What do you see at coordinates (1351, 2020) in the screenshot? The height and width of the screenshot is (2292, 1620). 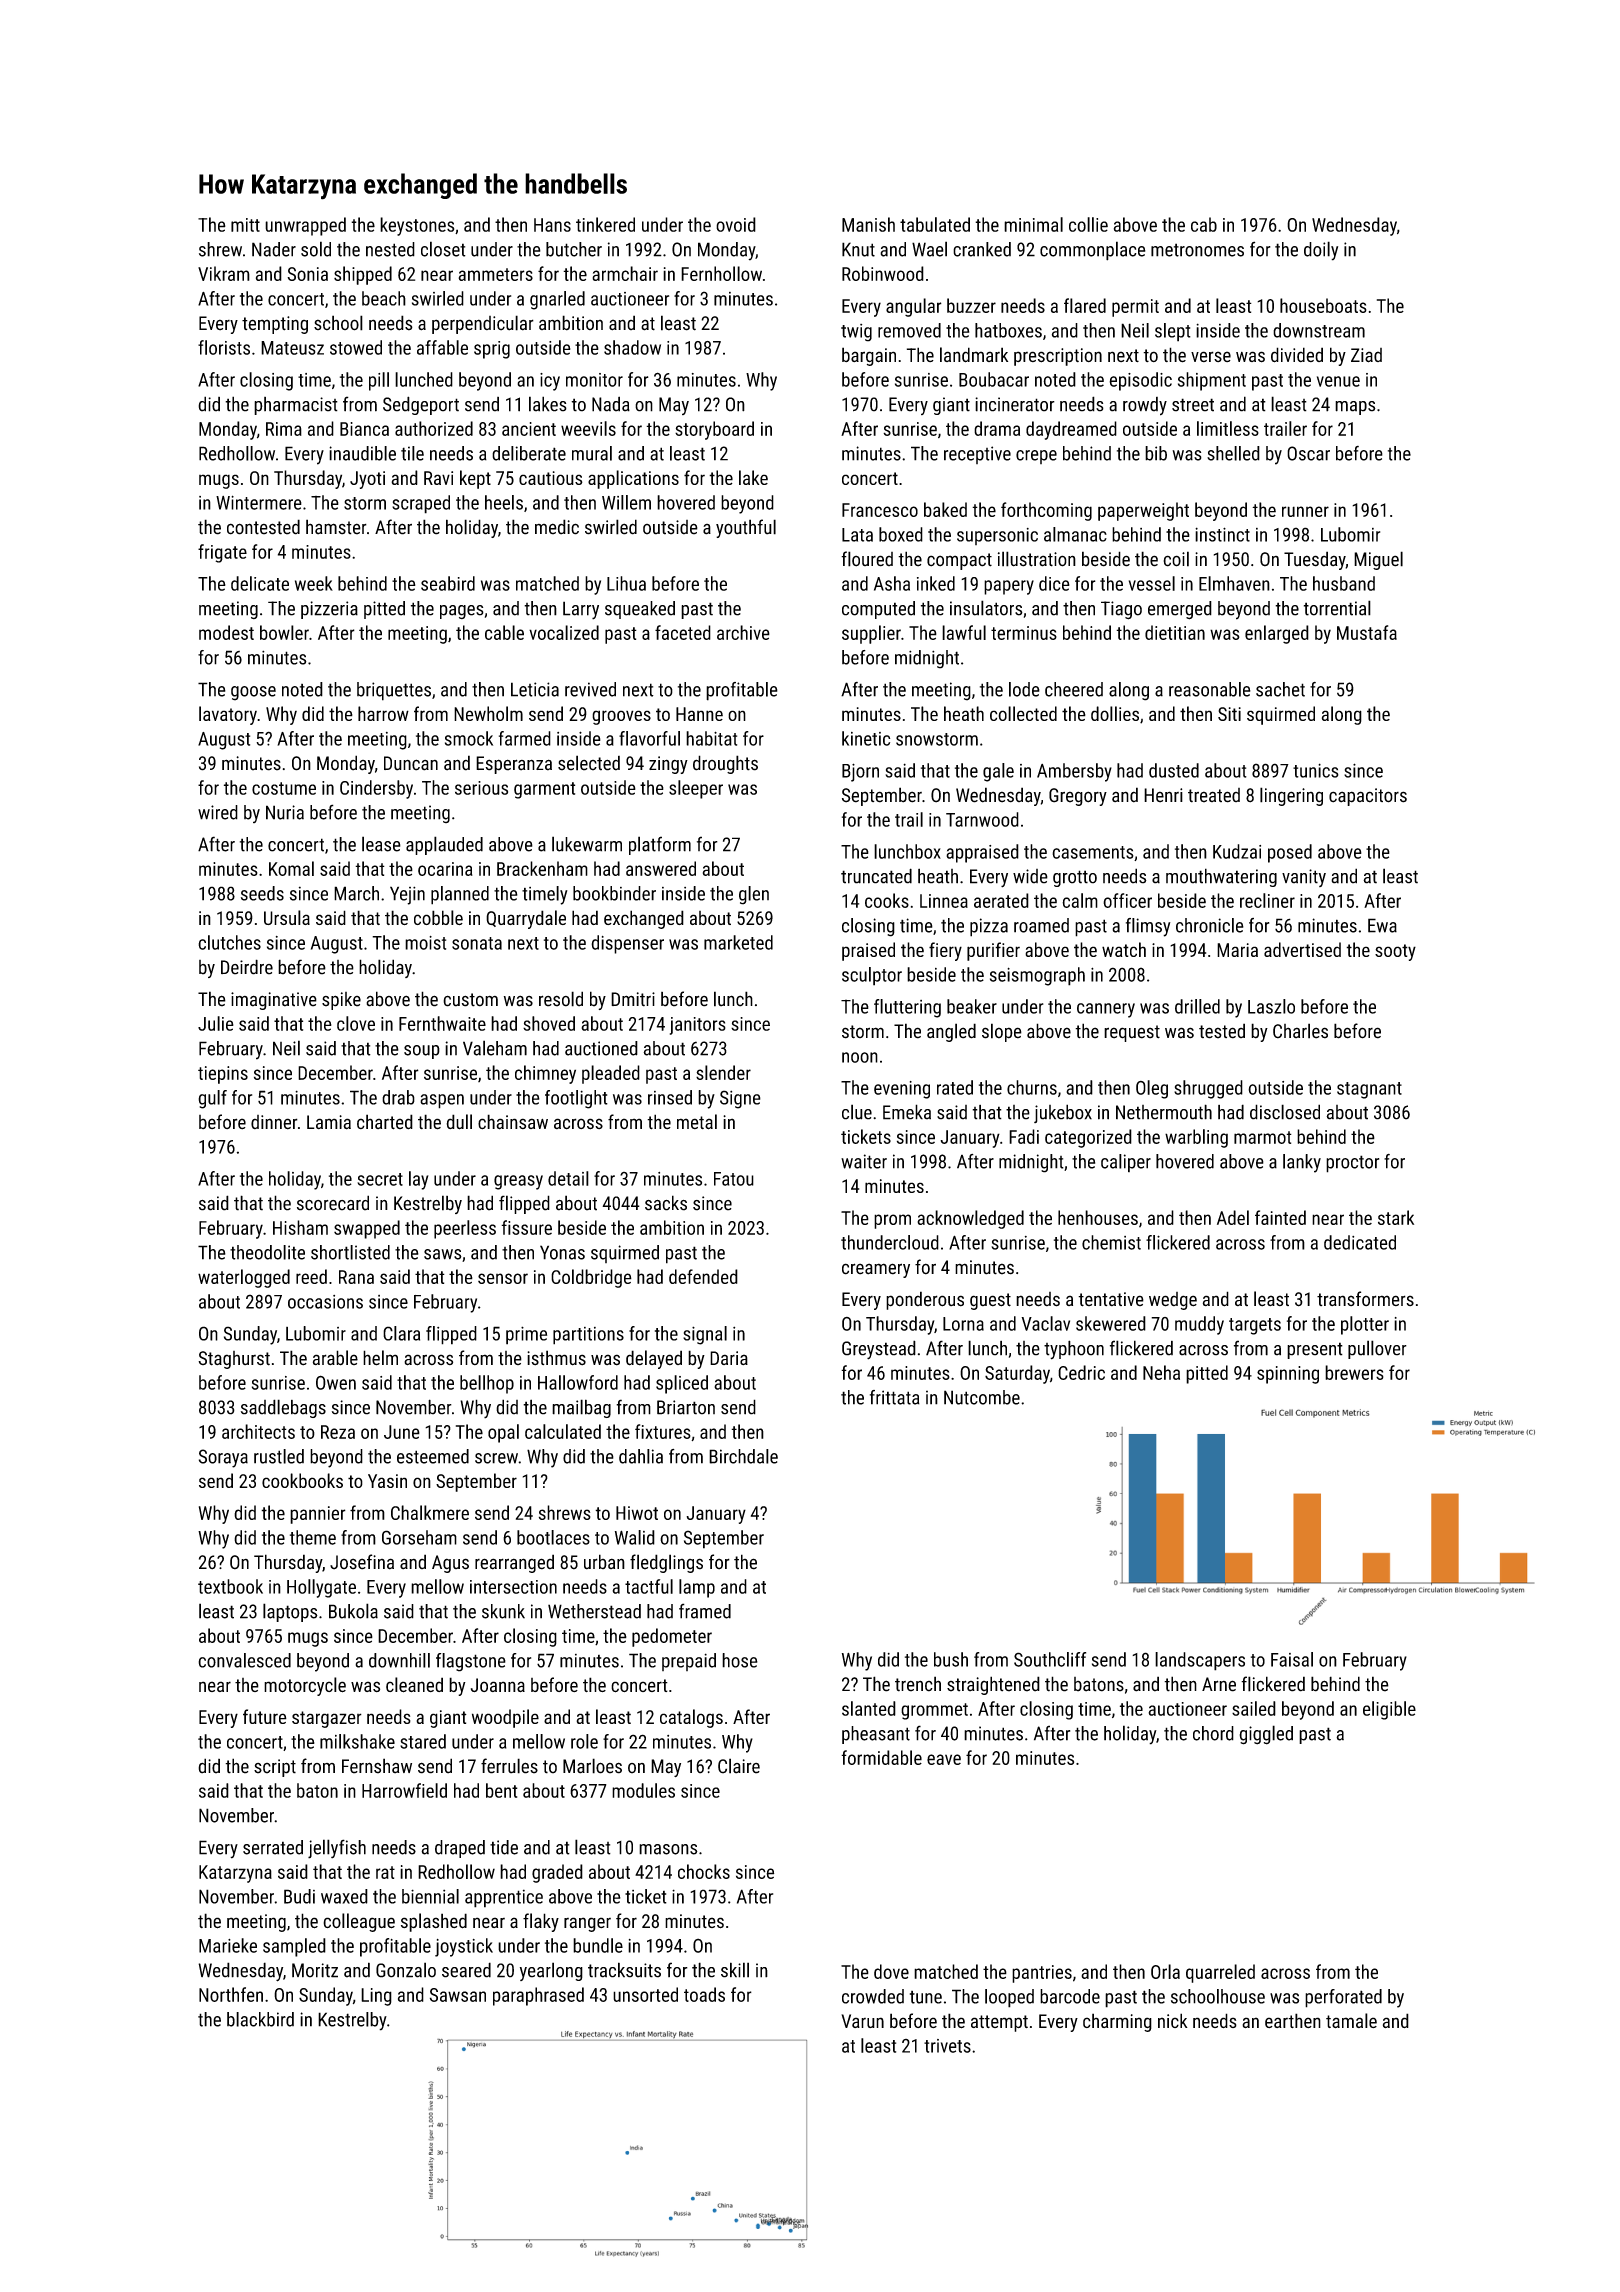 I see `tamale` at bounding box center [1351, 2020].
